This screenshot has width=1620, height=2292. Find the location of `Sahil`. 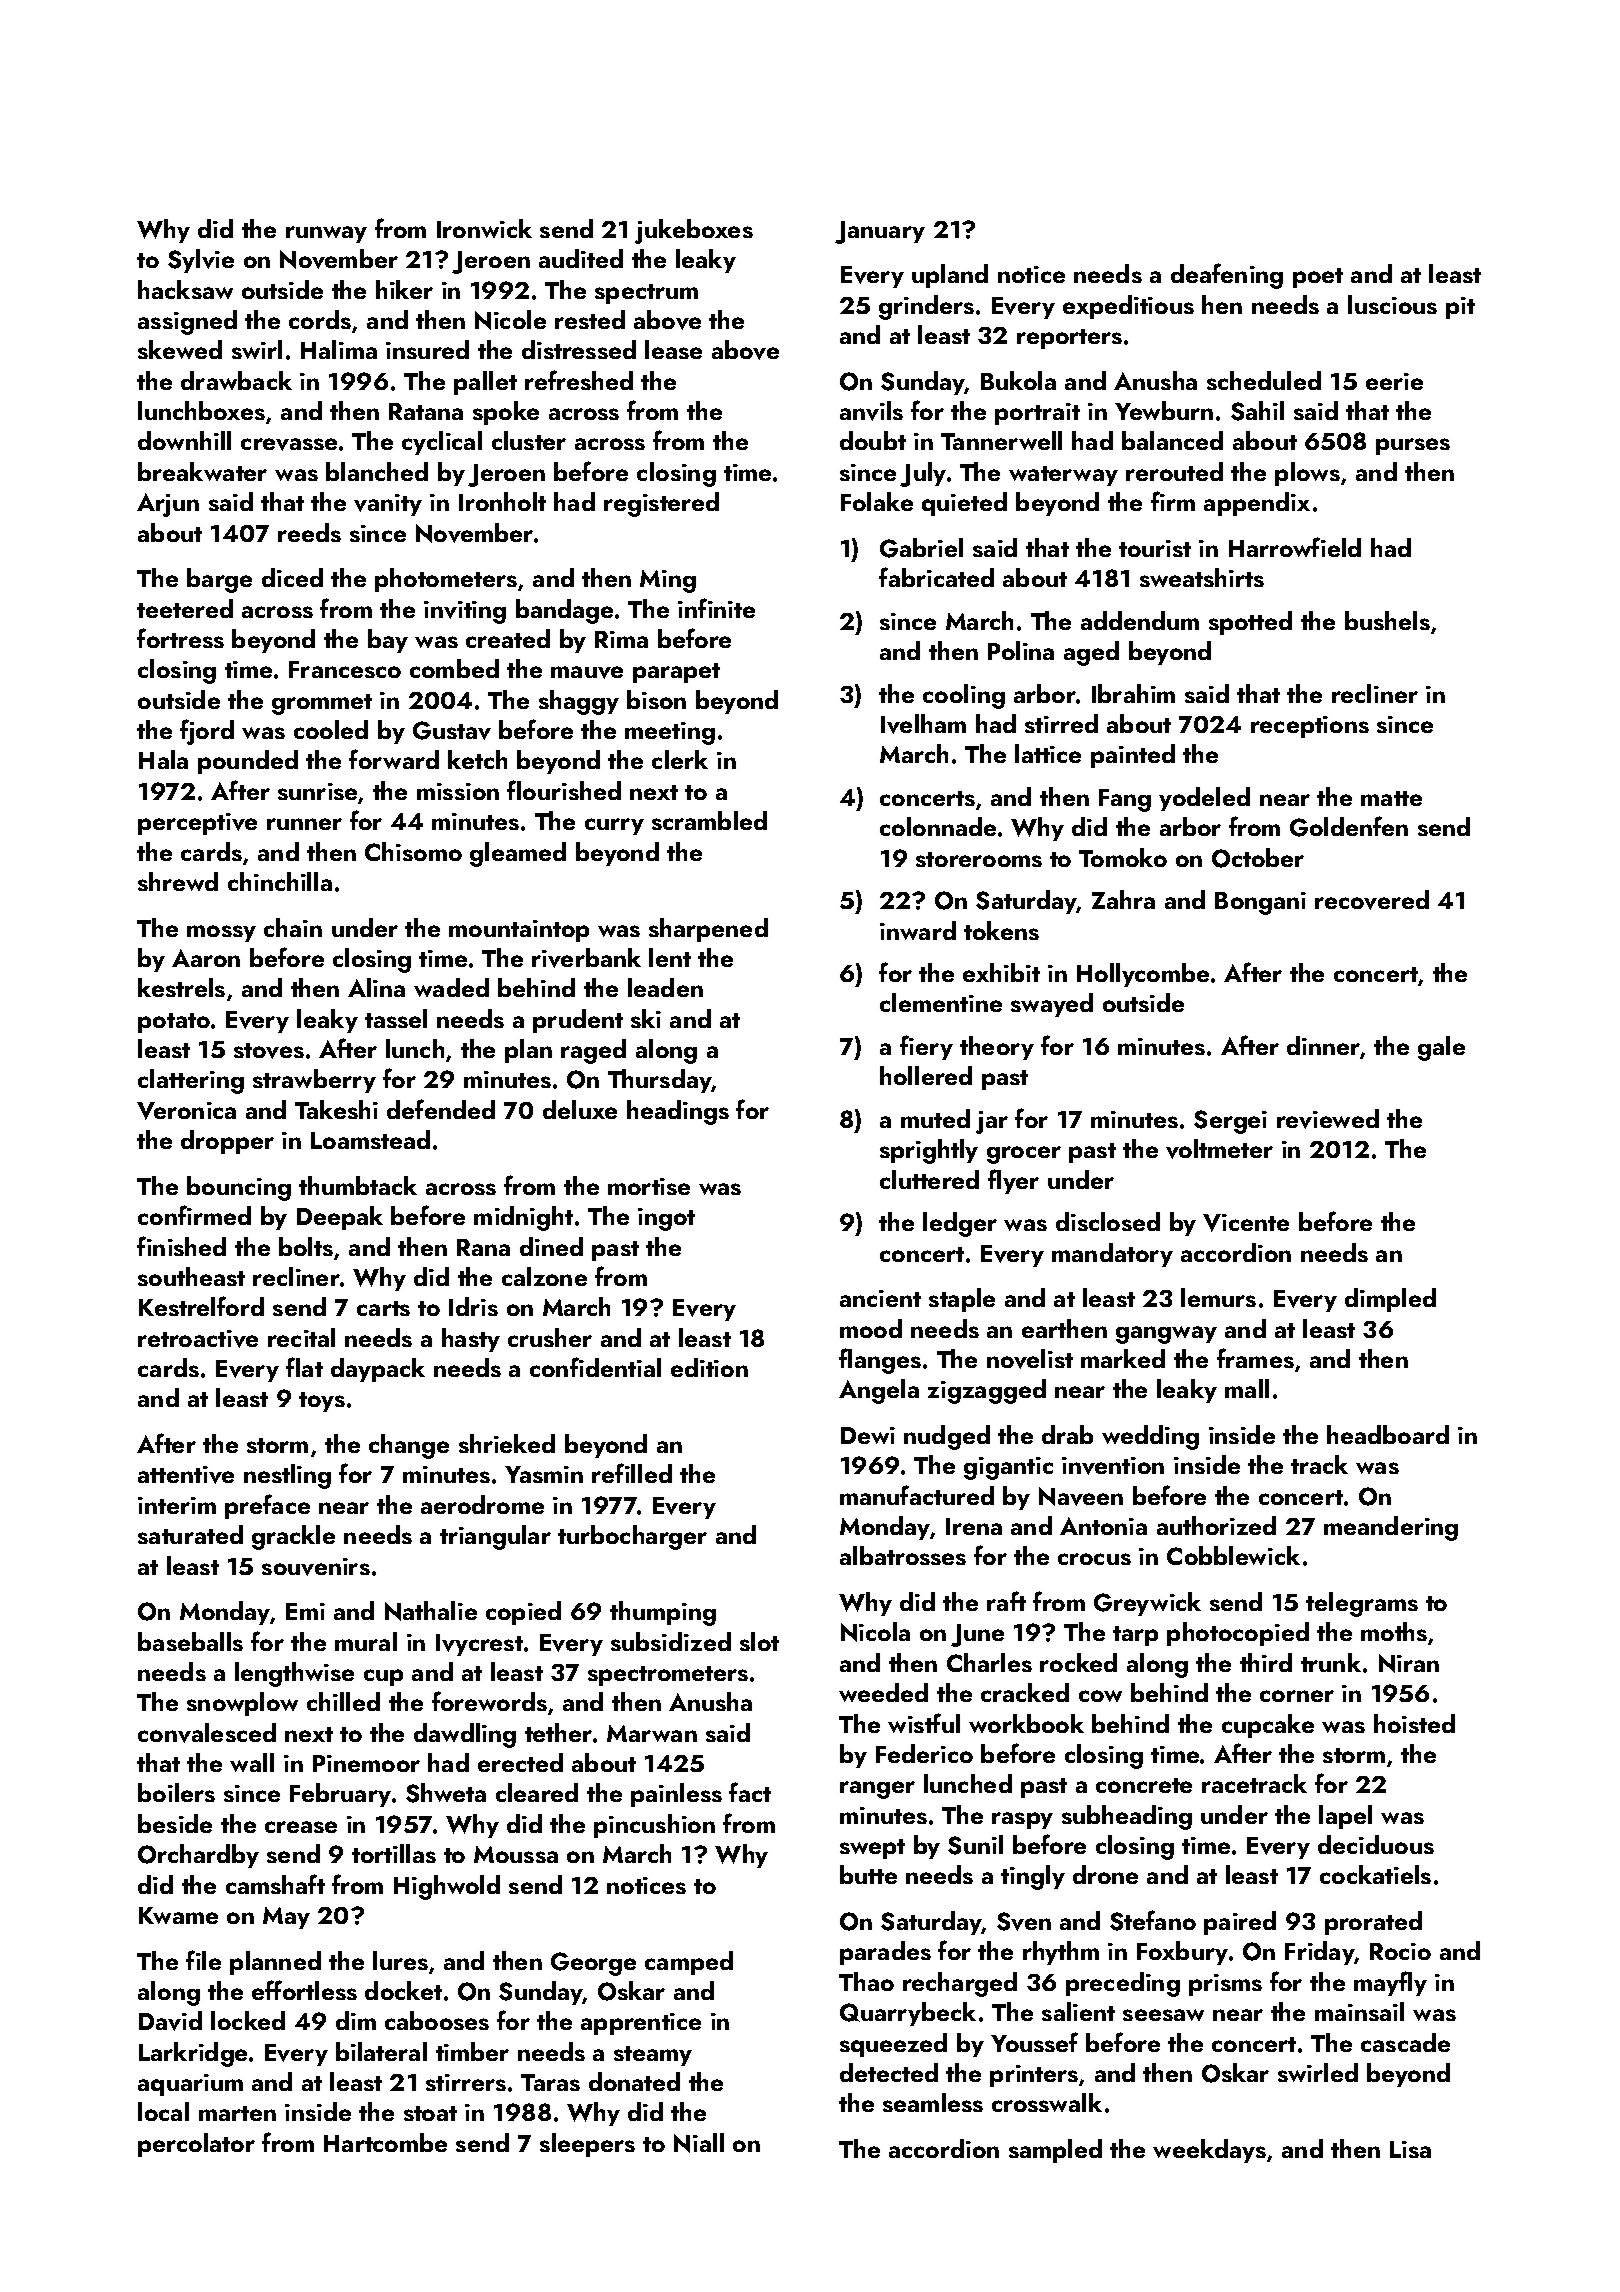

Sahil is located at coordinates (1257, 411).
